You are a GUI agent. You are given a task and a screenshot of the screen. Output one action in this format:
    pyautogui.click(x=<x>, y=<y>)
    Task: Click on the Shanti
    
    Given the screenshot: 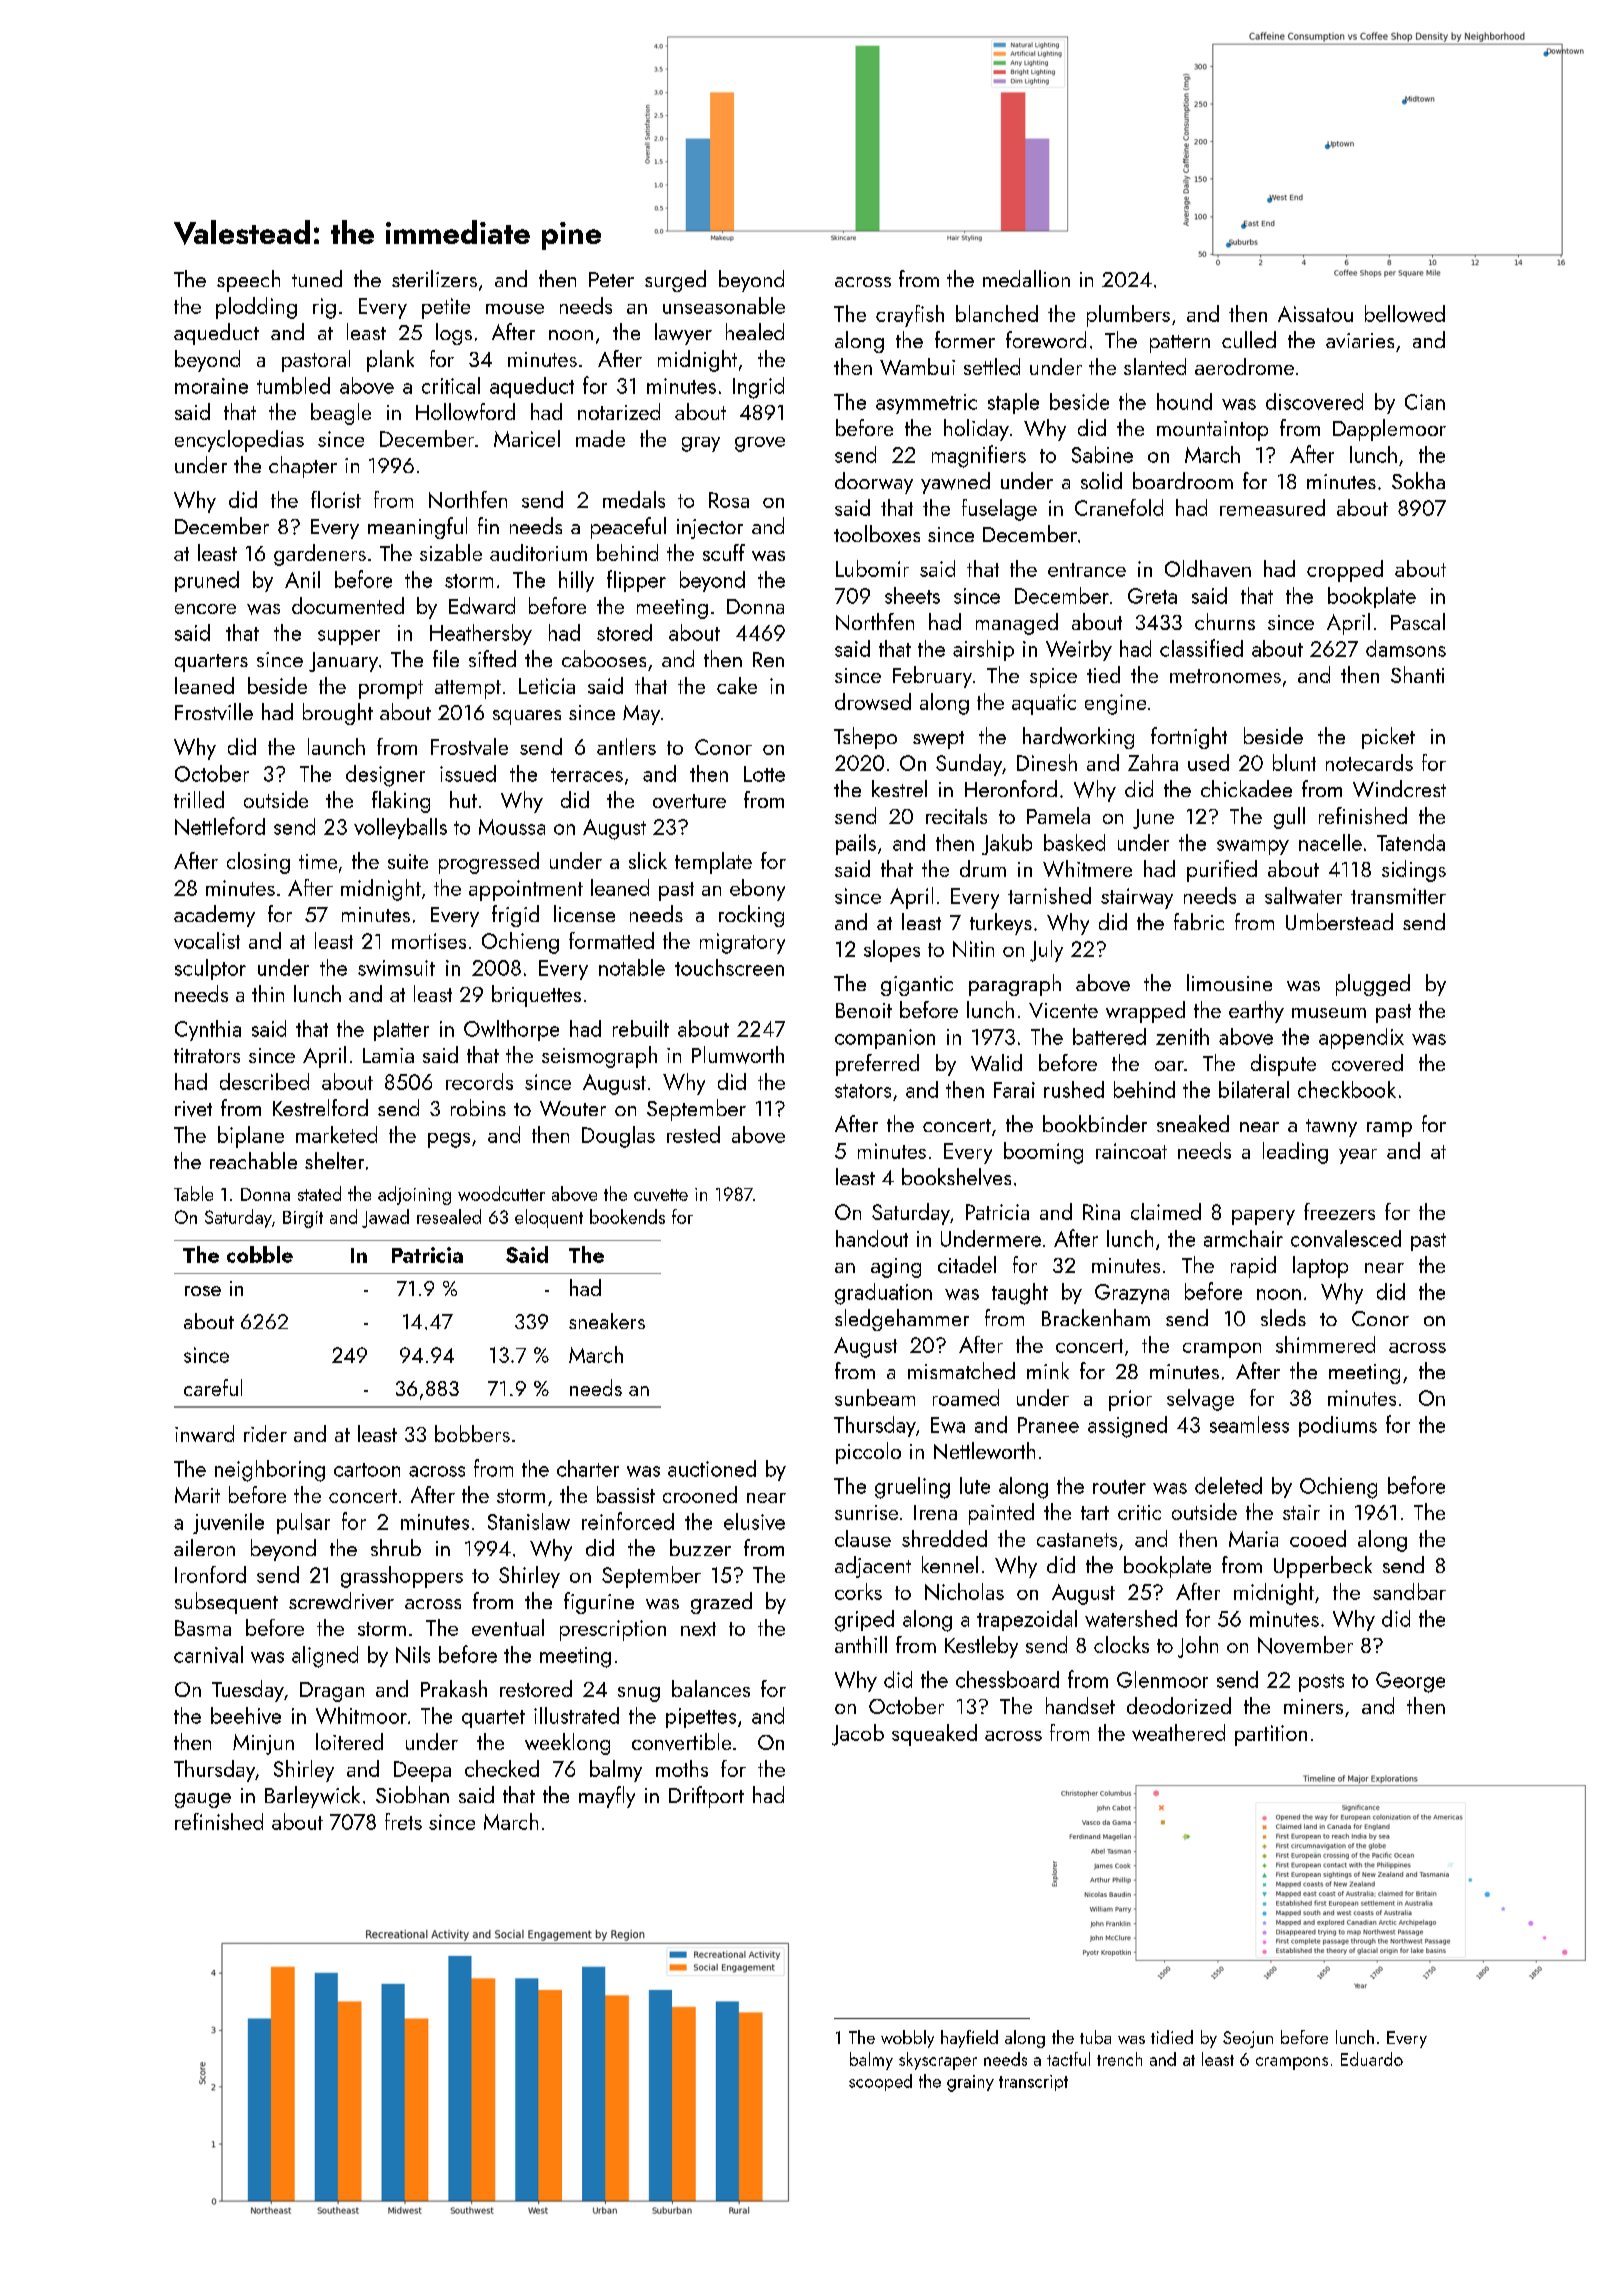 What is the action you would take?
    pyautogui.click(x=1417, y=674)
